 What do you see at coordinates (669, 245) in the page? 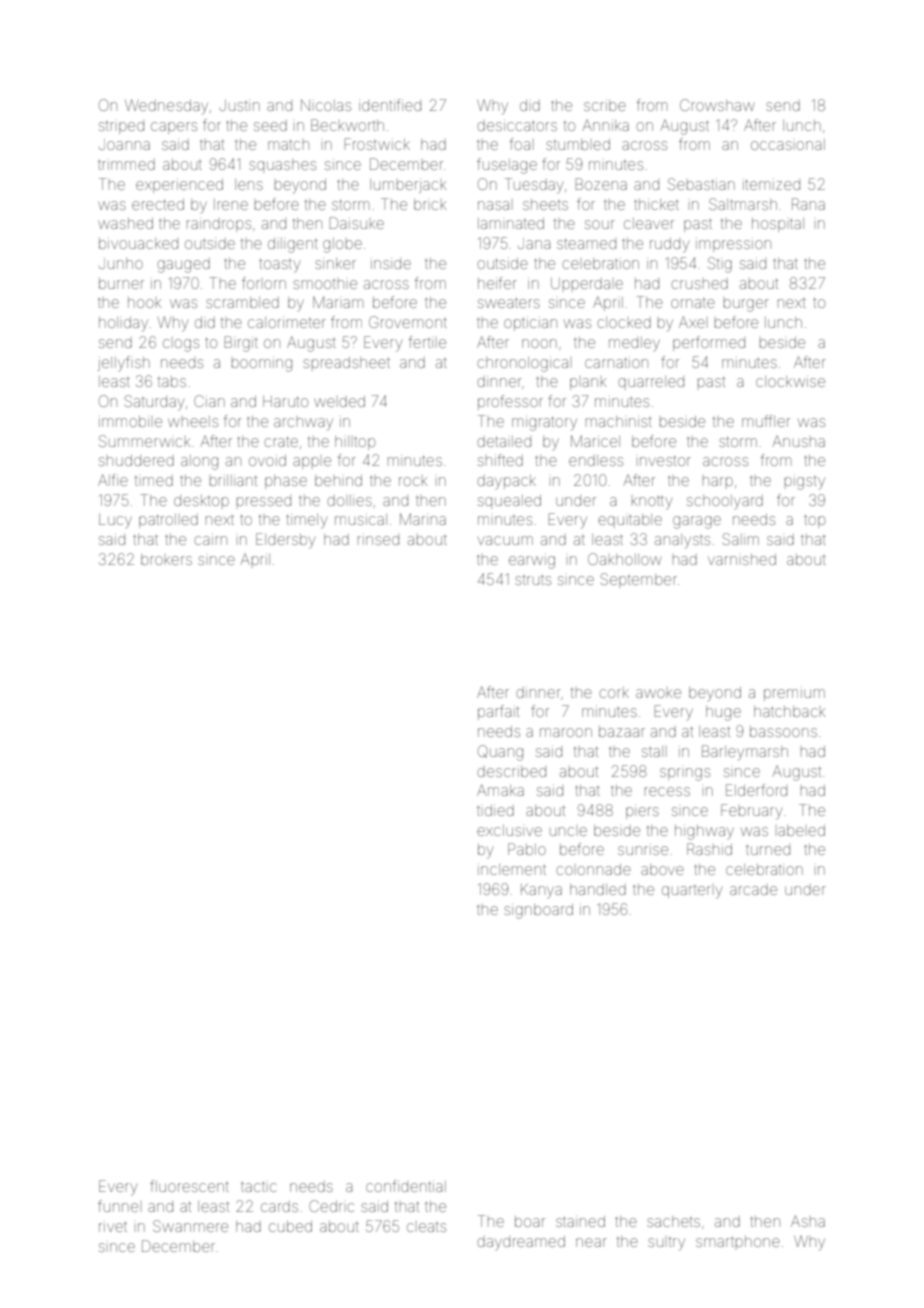
I see `ruddy` at bounding box center [669, 245].
